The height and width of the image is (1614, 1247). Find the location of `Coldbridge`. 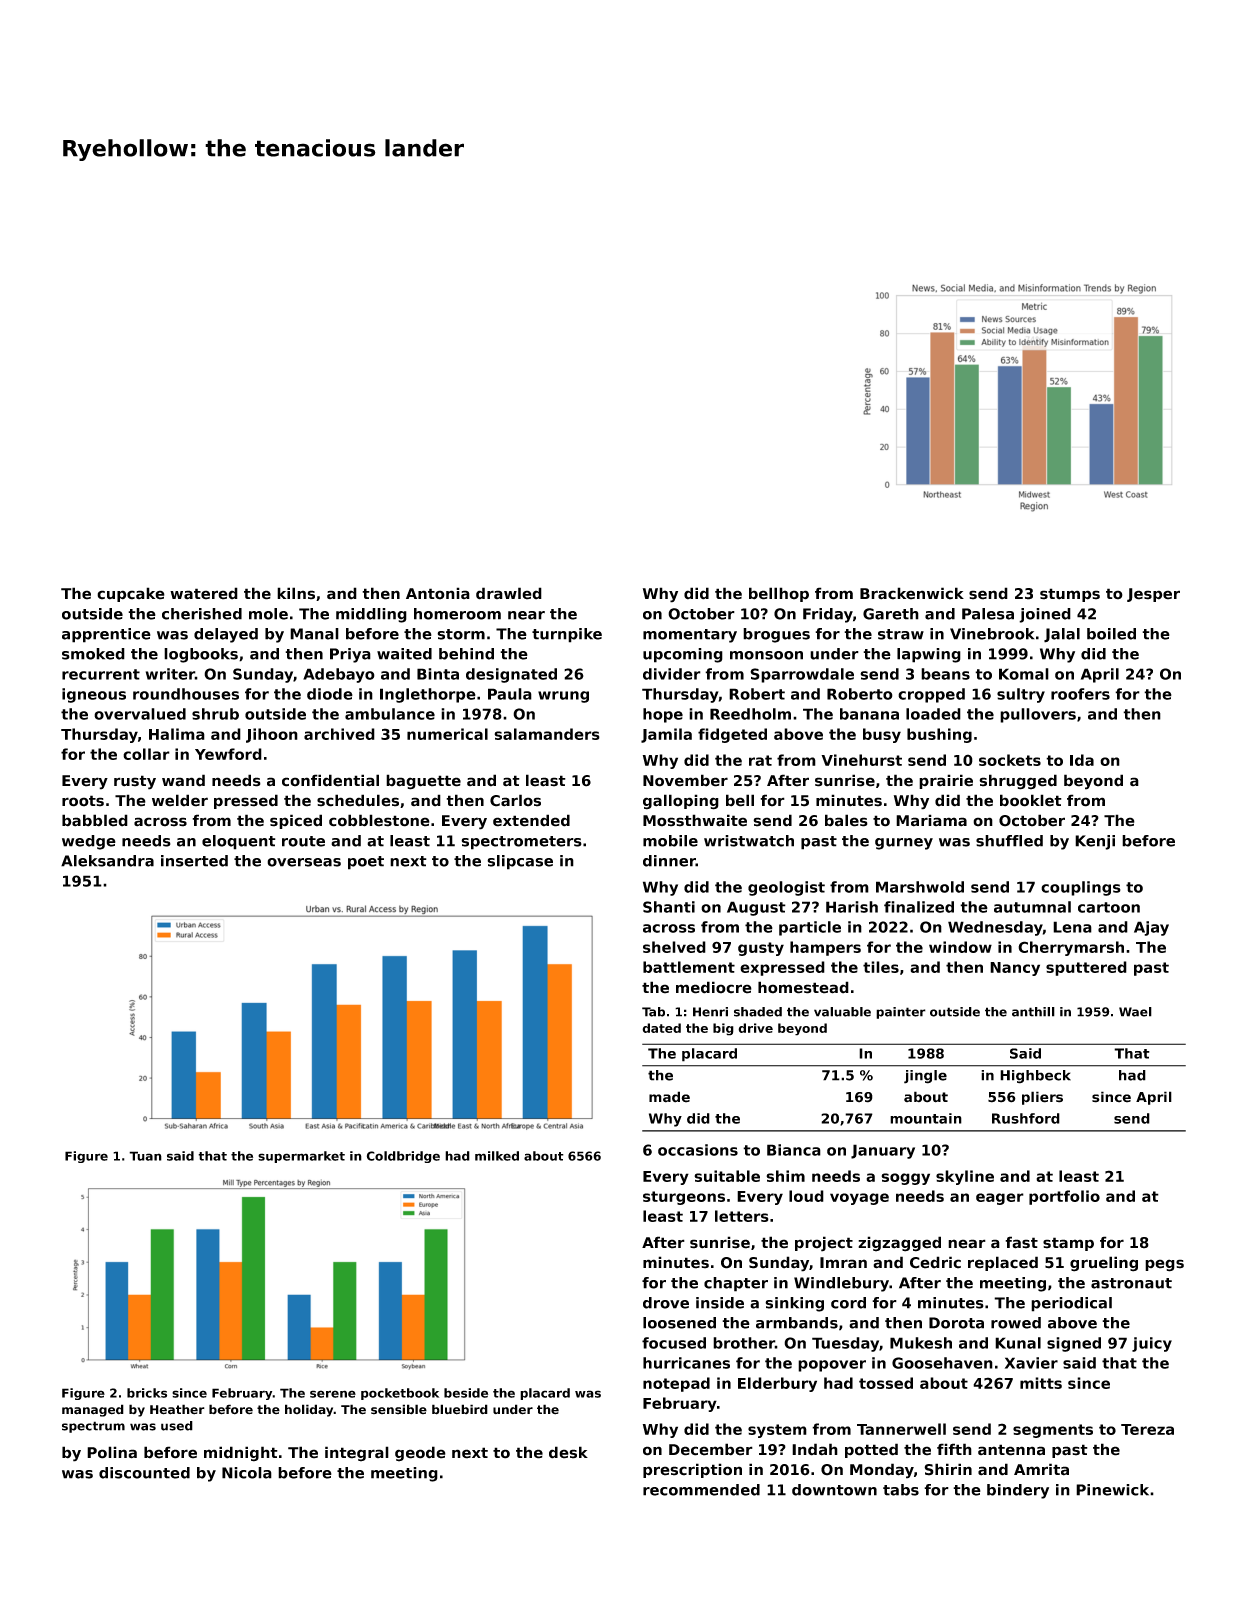

Coldbridge is located at coordinates (403, 1157).
